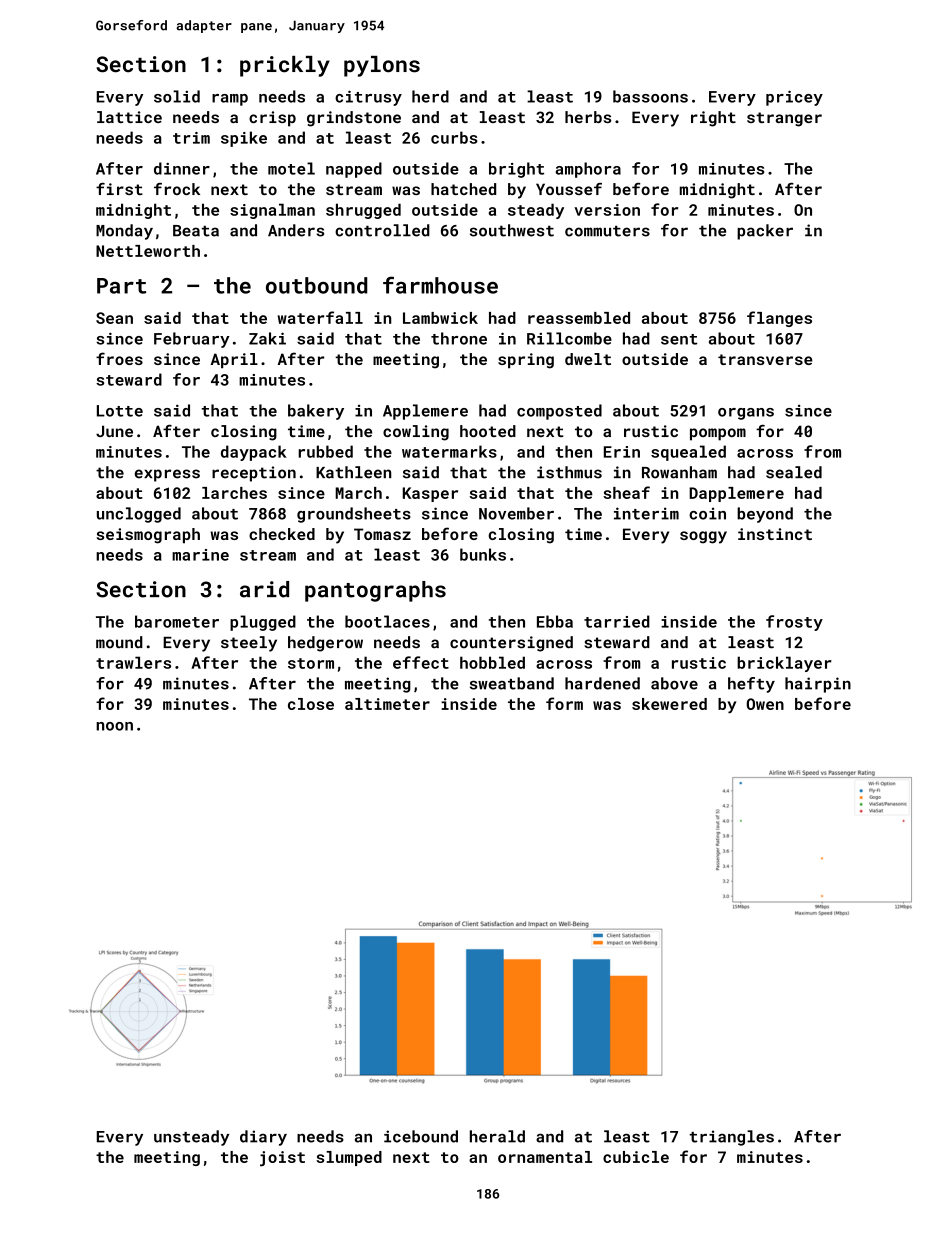 The height and width of the page is (1233, 952). Describe the element at coordinates (421, 1136) in the page. I see `icebound` at that location.
